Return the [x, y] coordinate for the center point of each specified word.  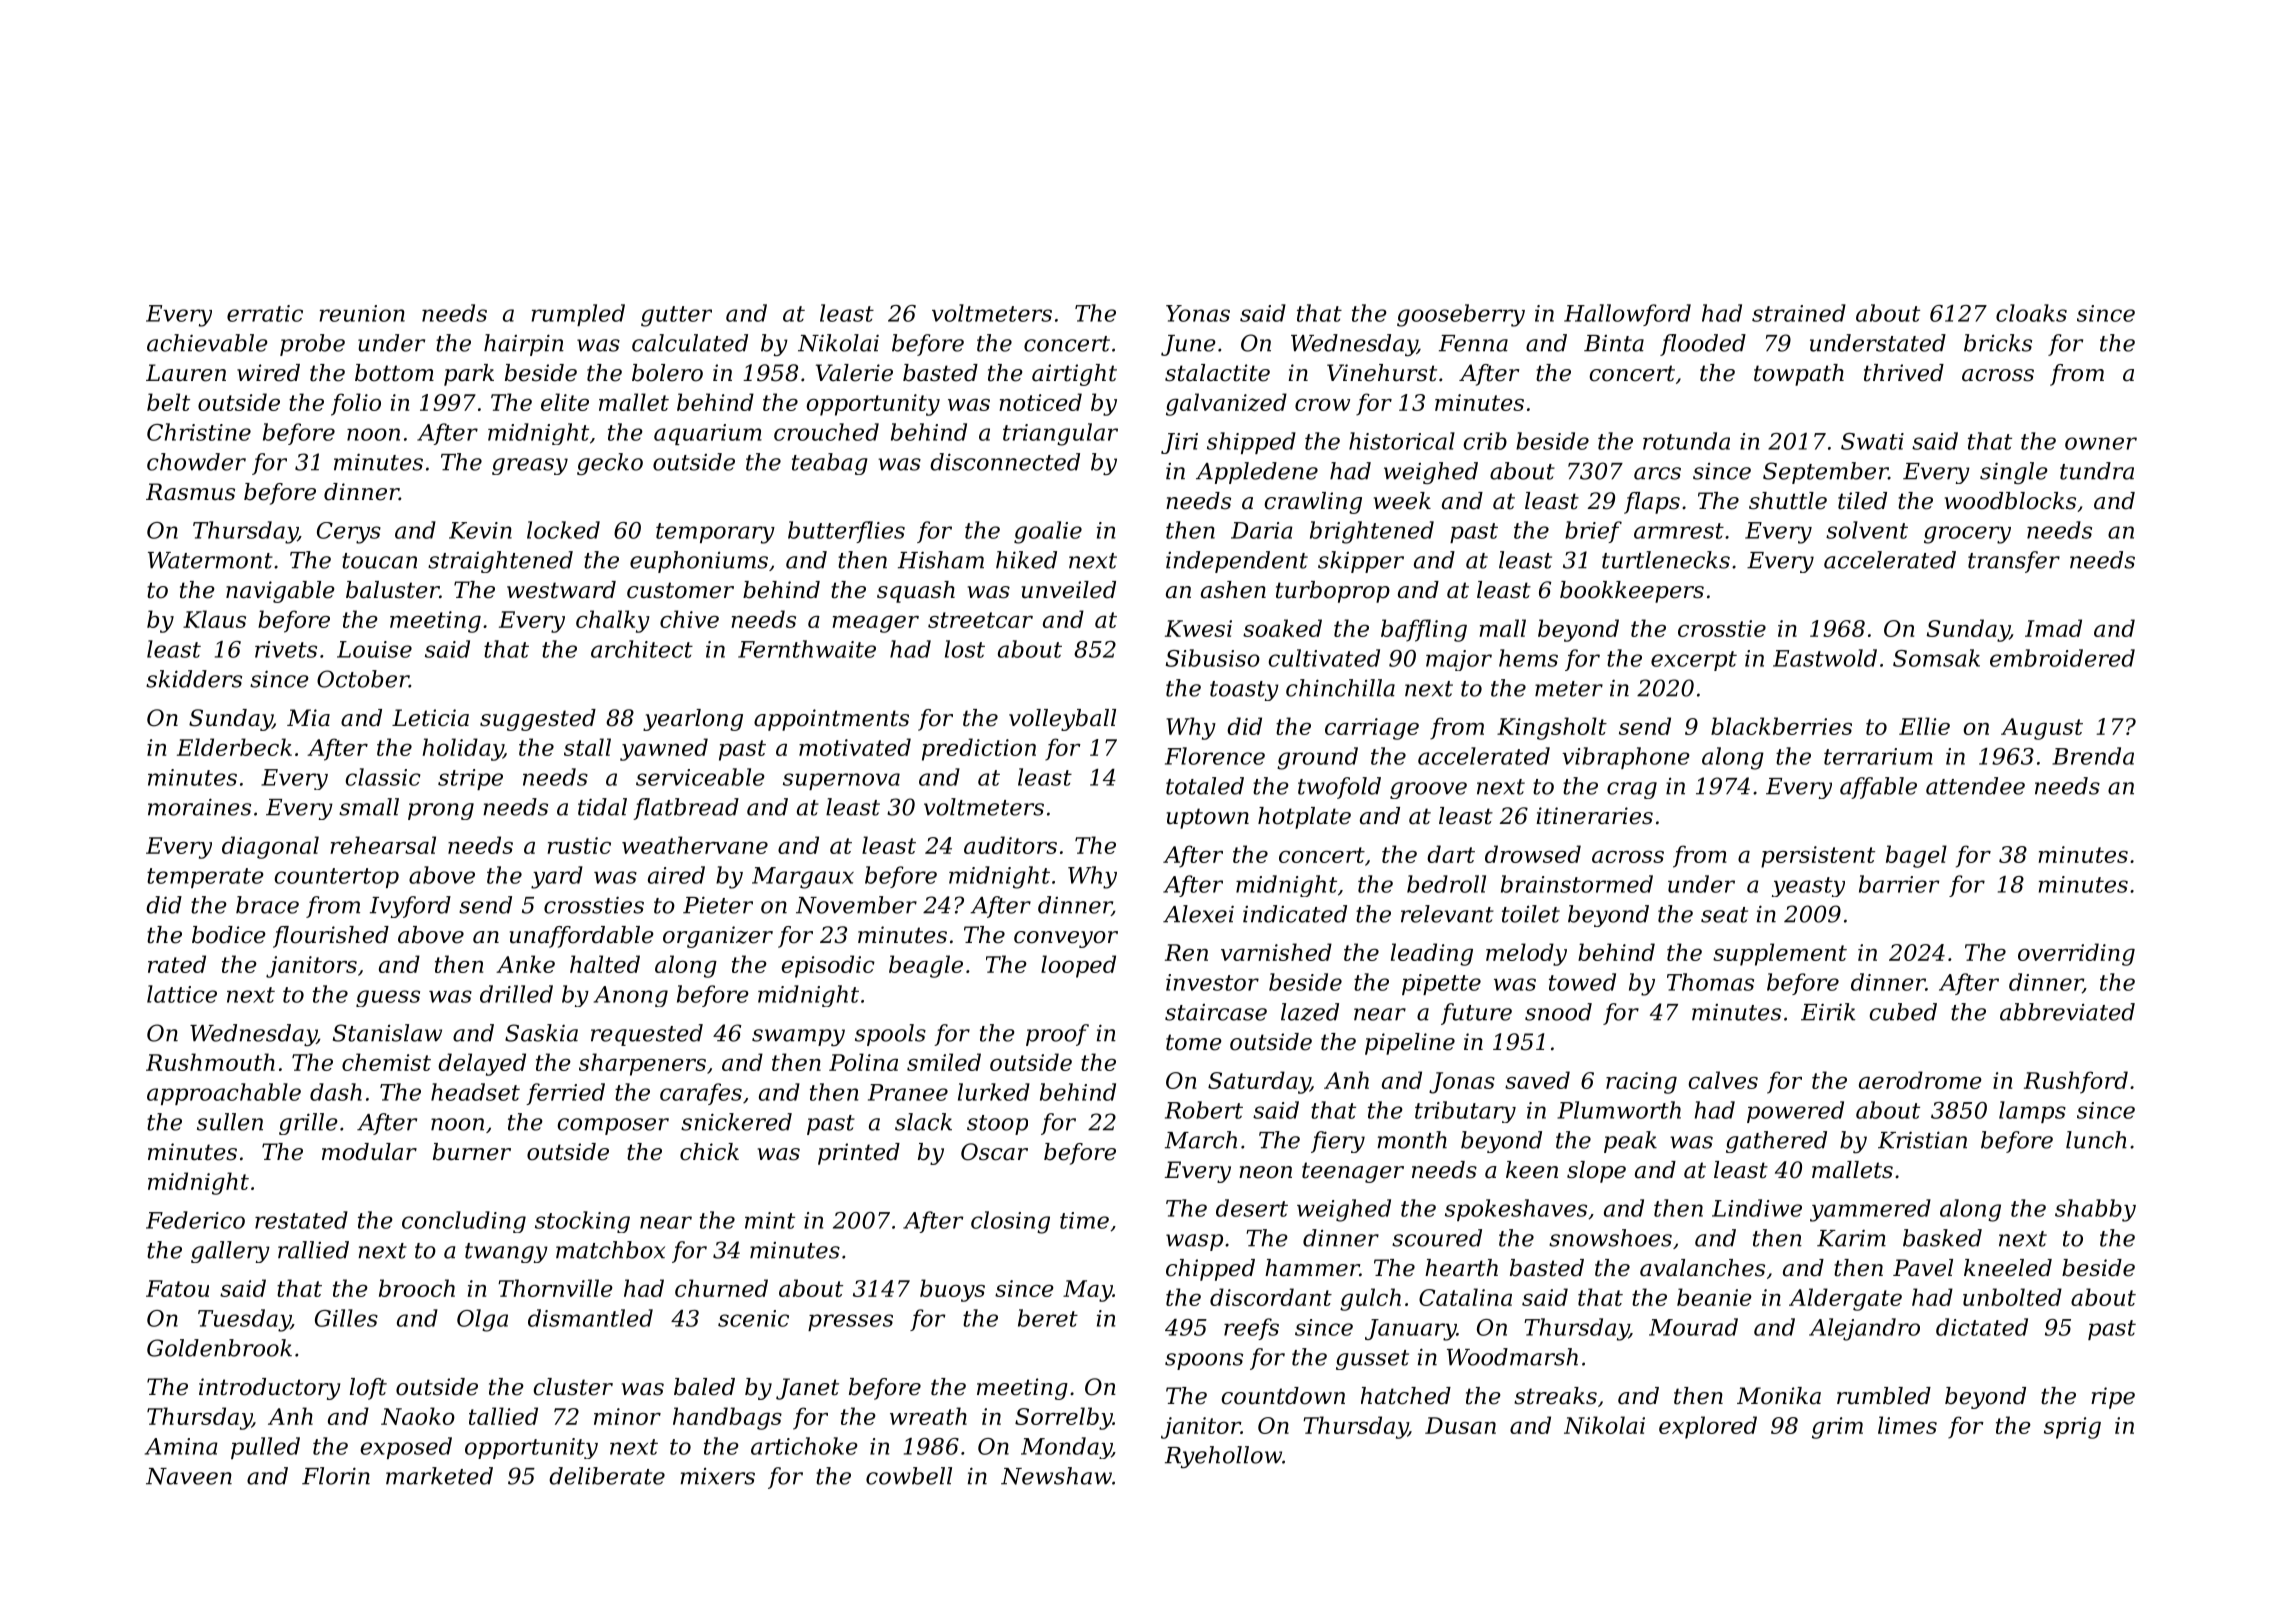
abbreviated [2067, 1012]
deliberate [607, 1476]
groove [1428, 790]
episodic [828, 966]
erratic [265, 313]
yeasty [1808, 887]
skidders [194, 679]
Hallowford [1627, 315]
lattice [182, 994]
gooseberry [1461, 315]
